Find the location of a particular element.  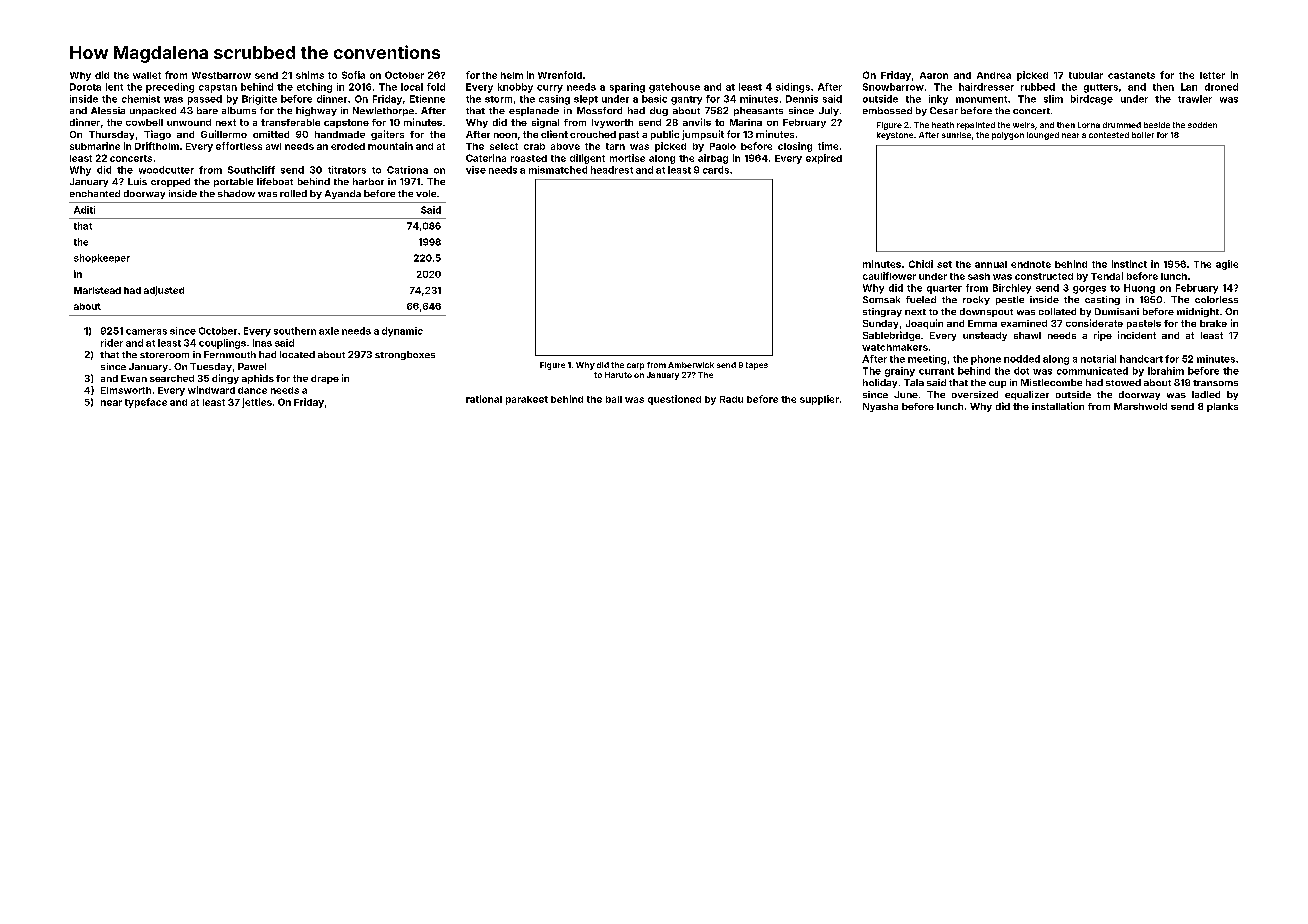

cards is located at coordinates (716, 170).
